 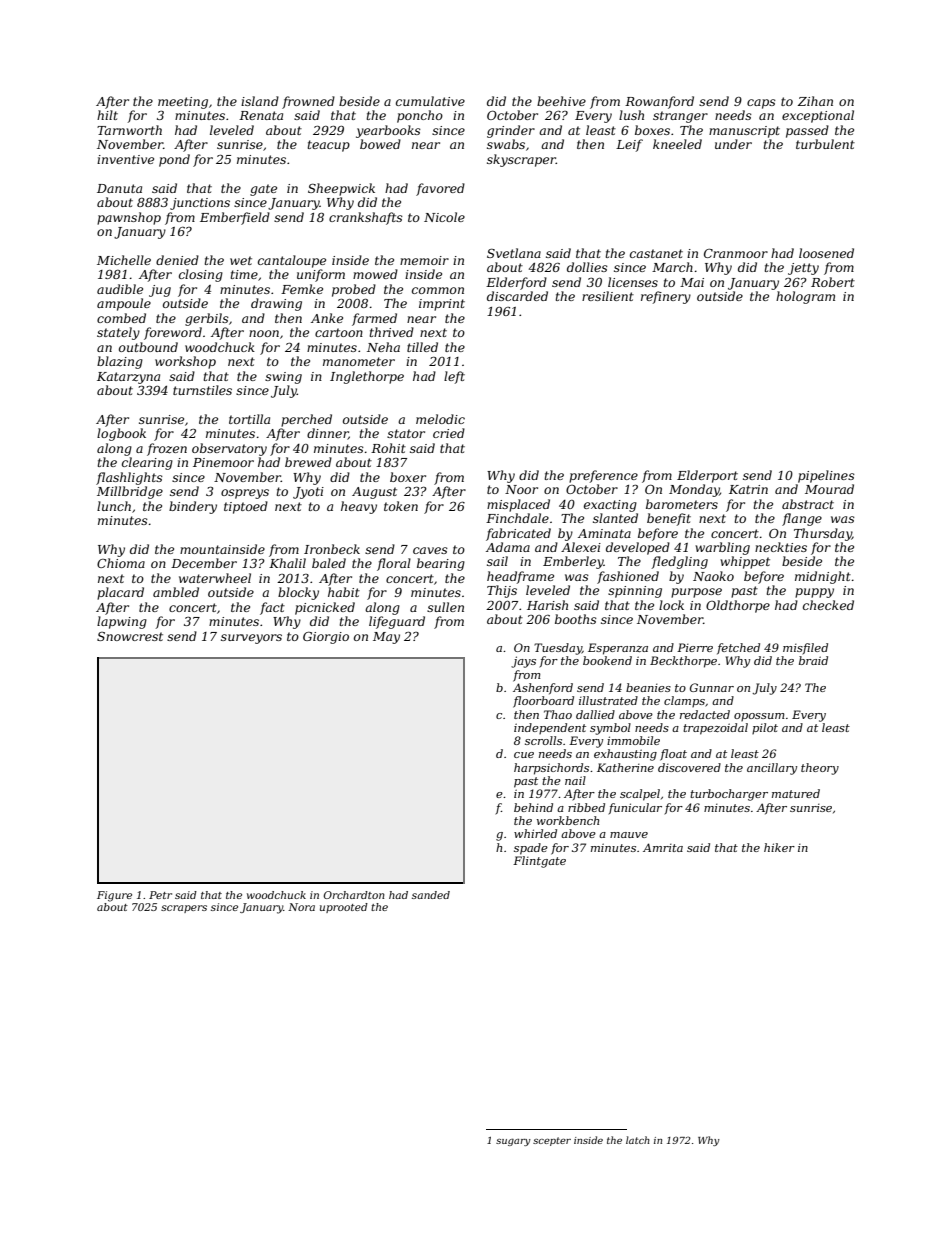 What do you see at coordinates (160, 895) in the screenshot?
I see `Petr` at bounding box center [160, 895].
